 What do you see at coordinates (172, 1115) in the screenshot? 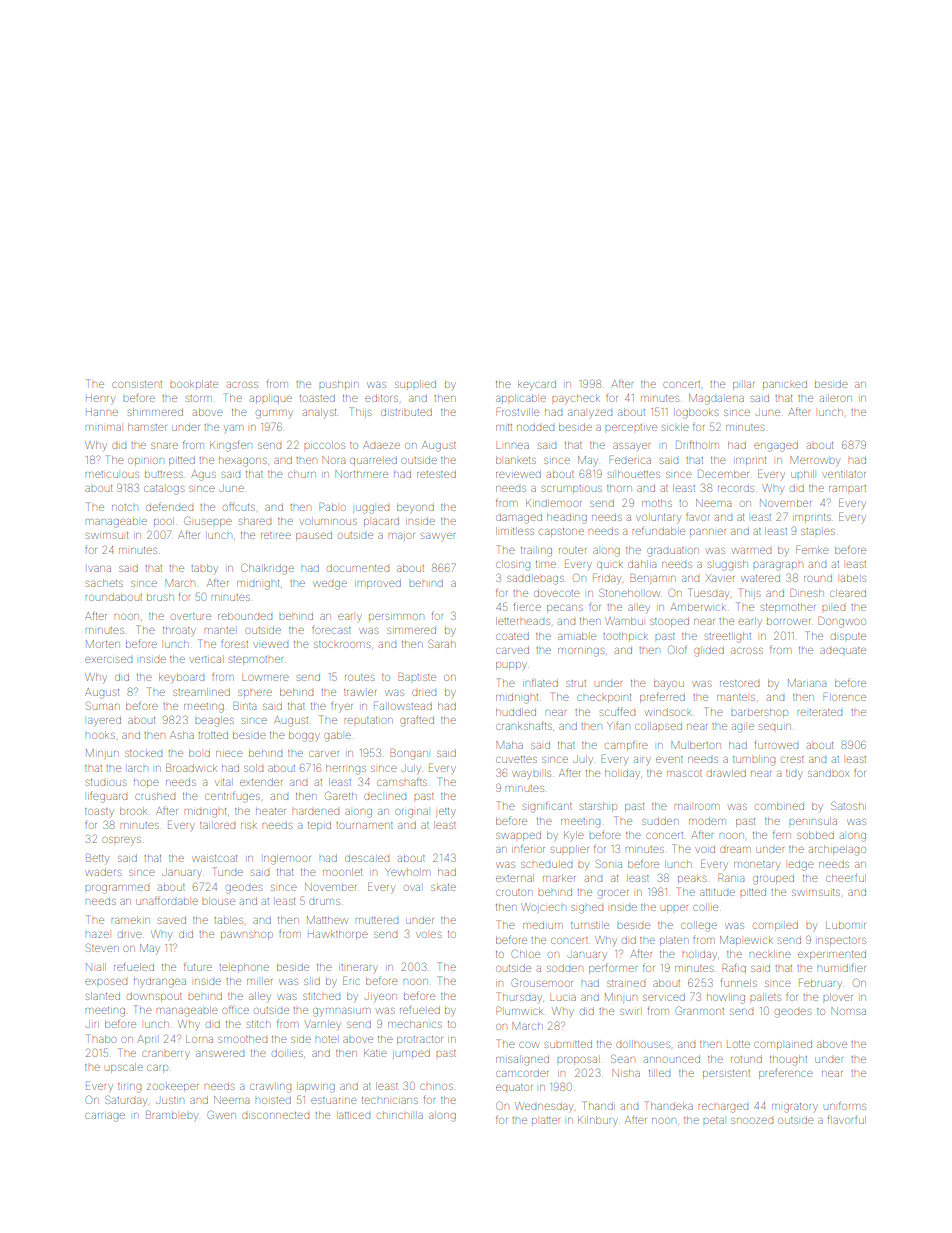
I see `Brambleby` at bounding box center [172, 1115].
